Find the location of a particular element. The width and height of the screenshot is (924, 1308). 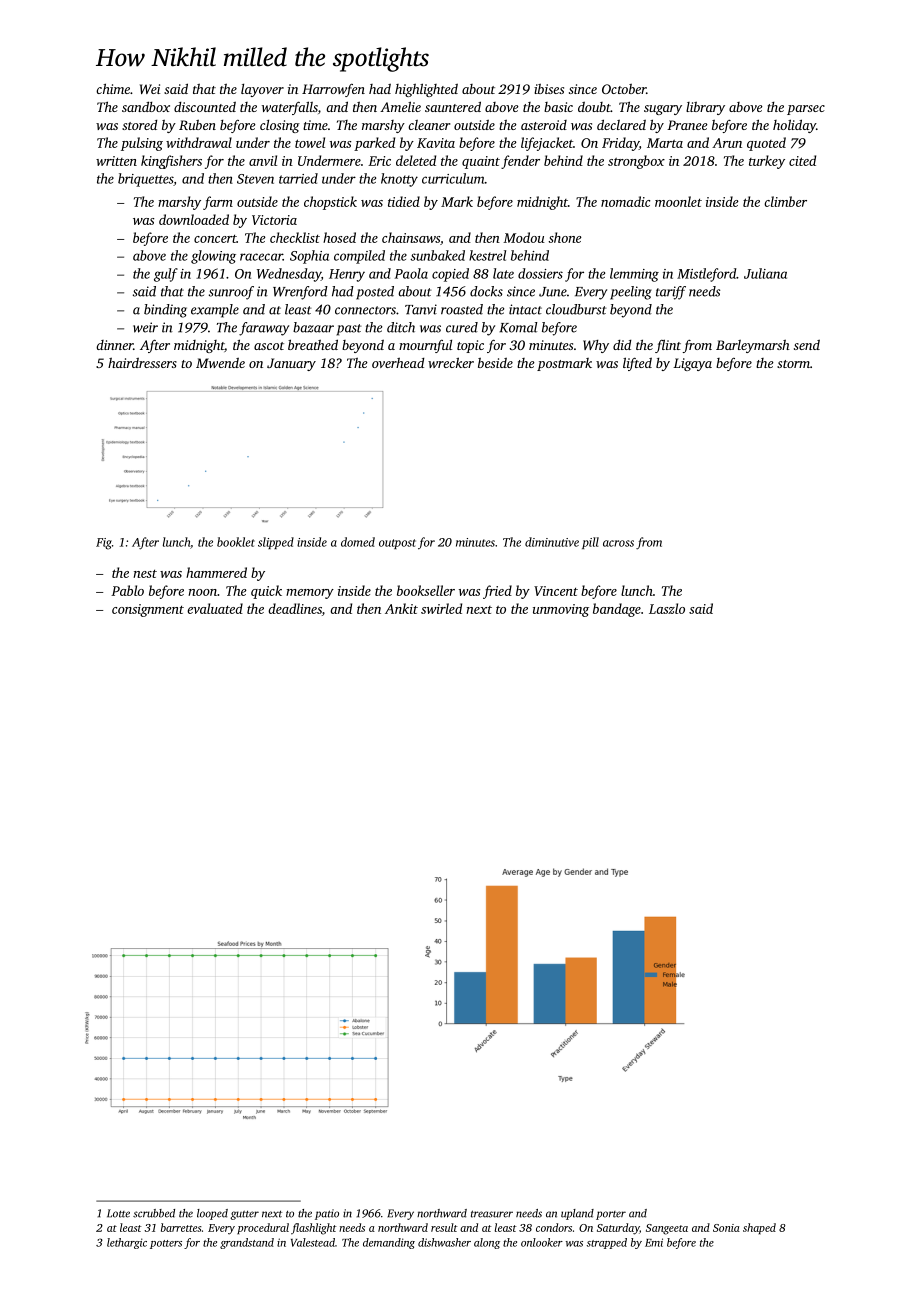

barrettes is located at coordinates (181, 1227).
